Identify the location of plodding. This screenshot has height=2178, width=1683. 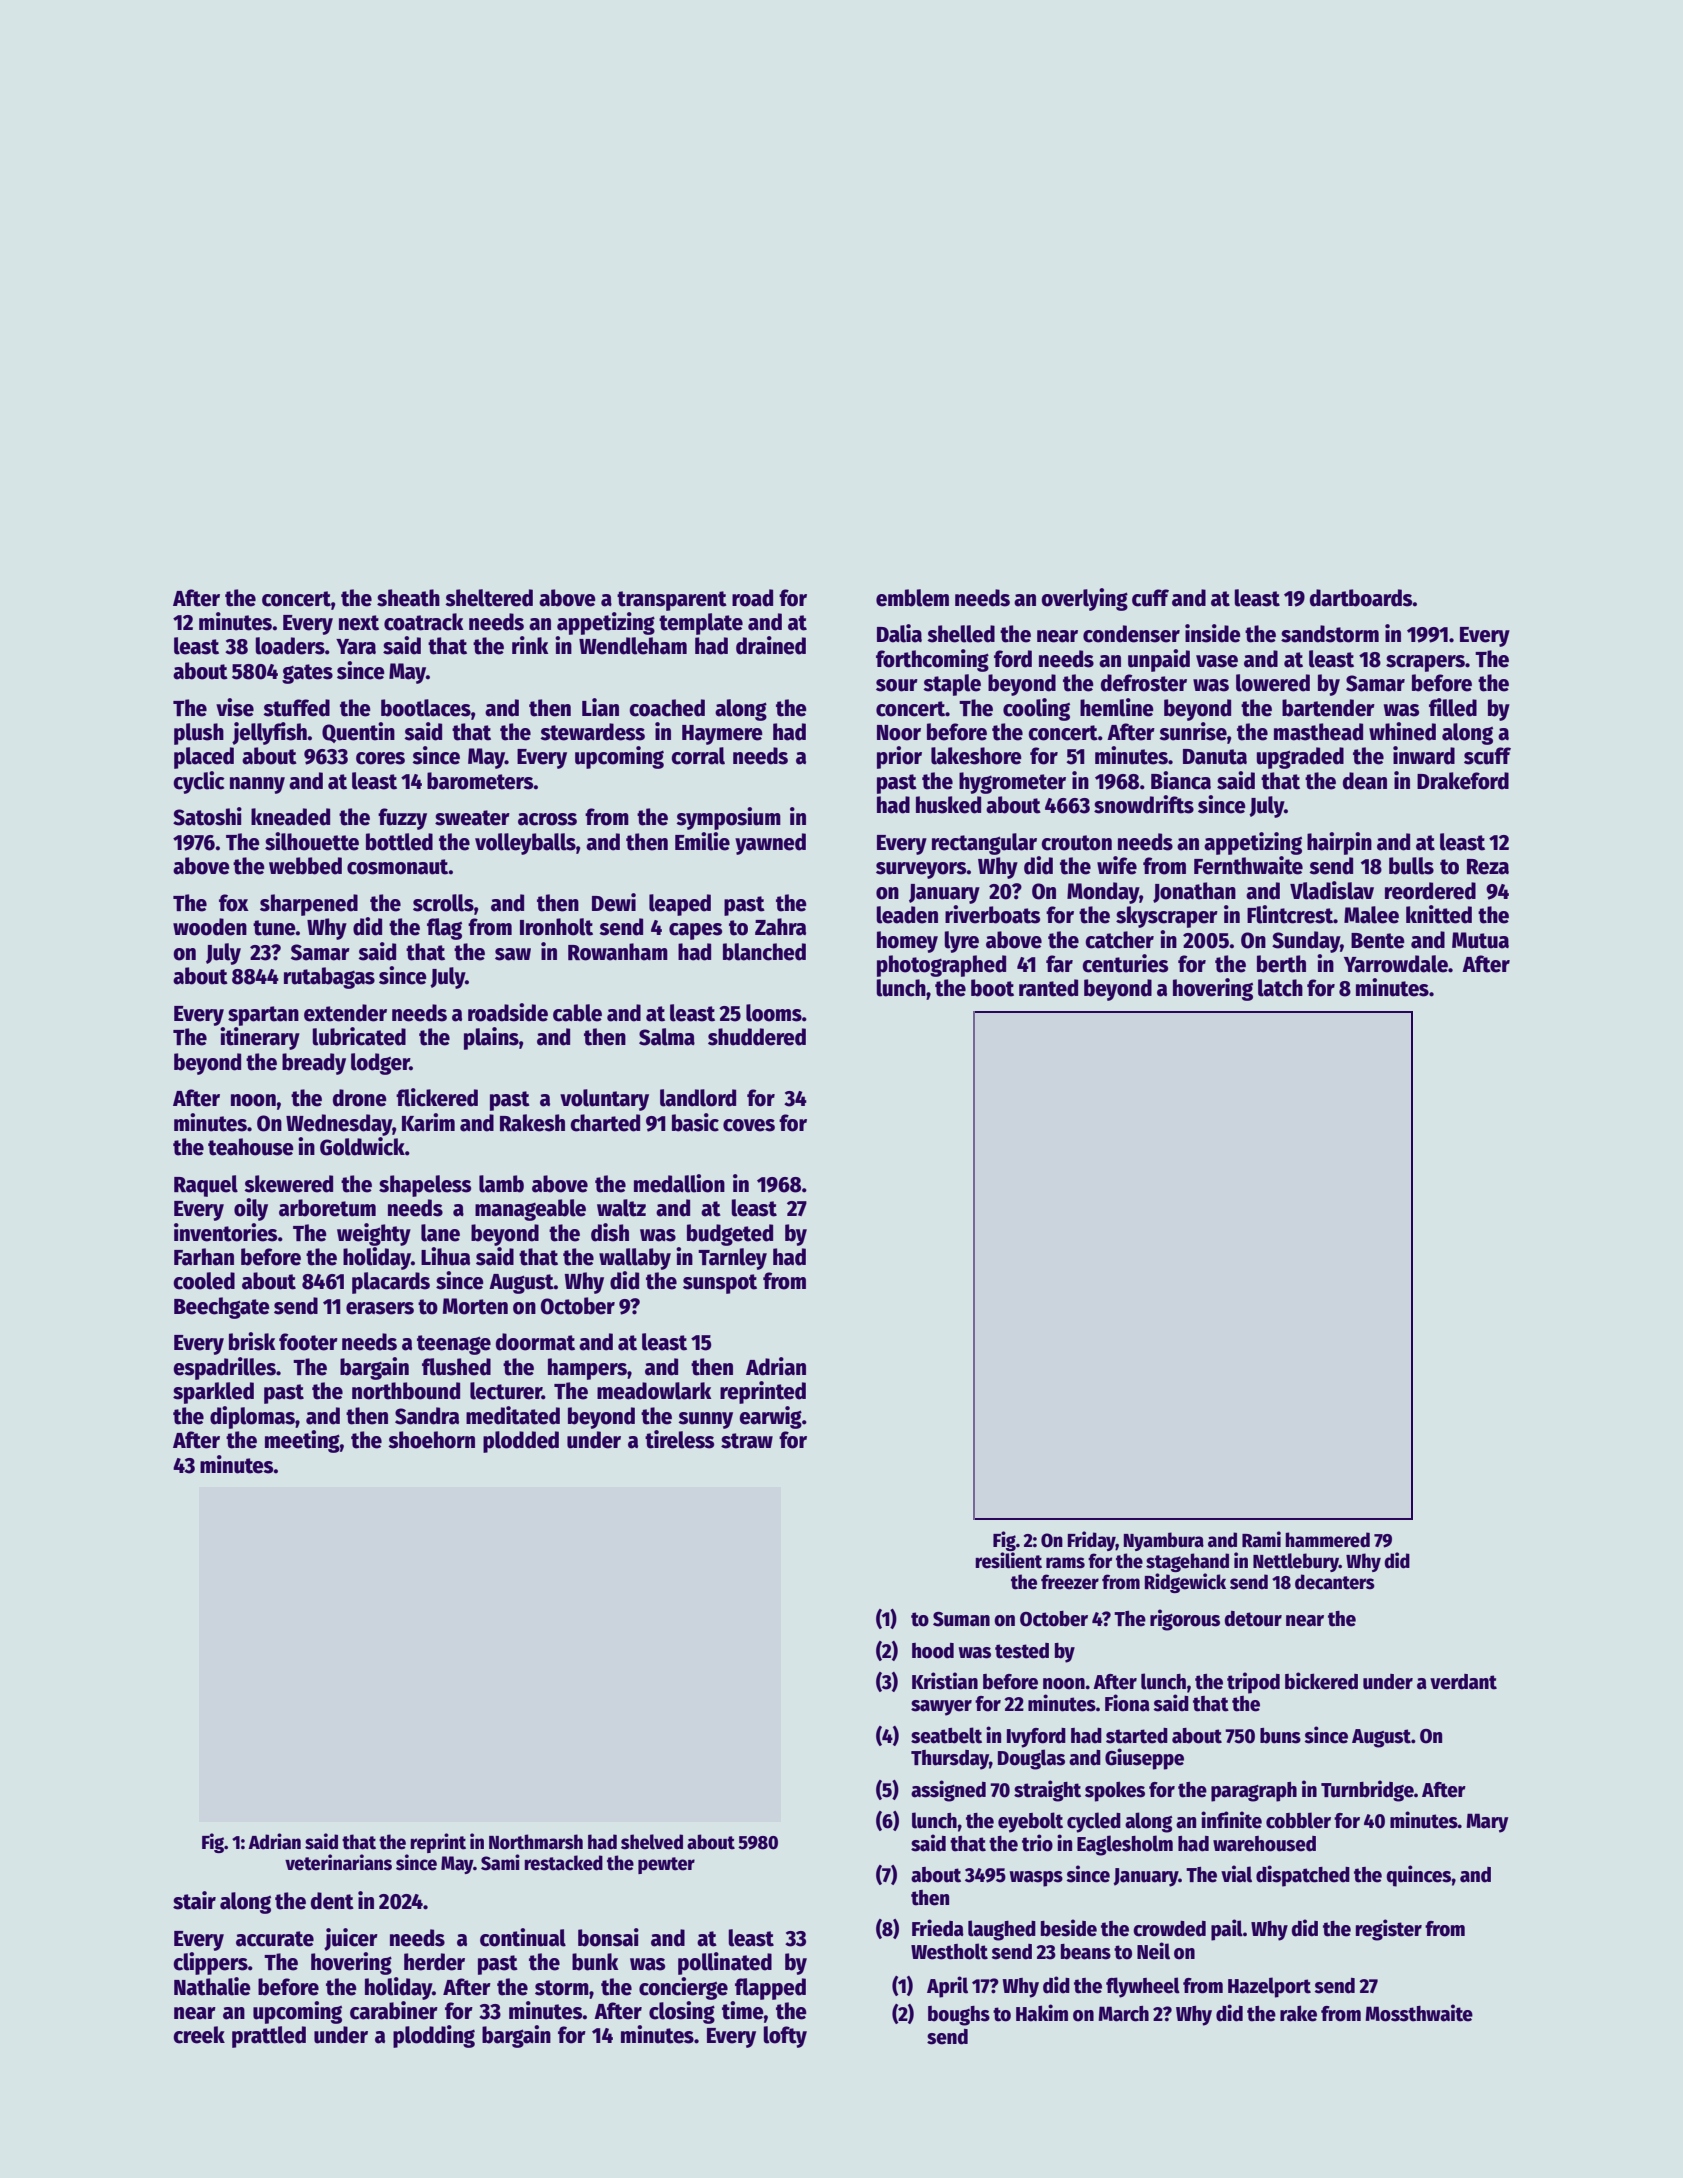
(434, 2036).
